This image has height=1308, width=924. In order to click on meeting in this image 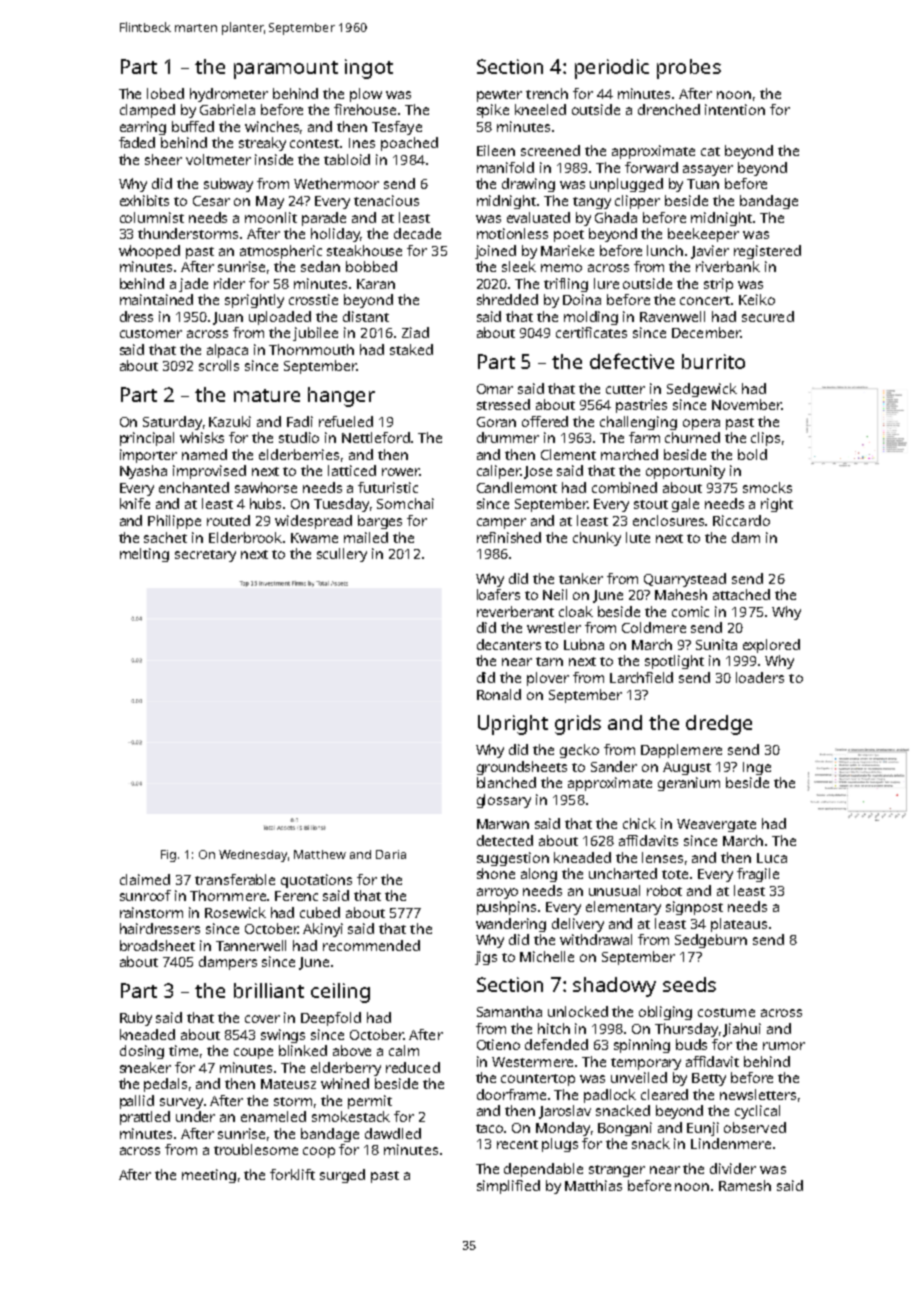, I will do `click(209, 1176)`.
